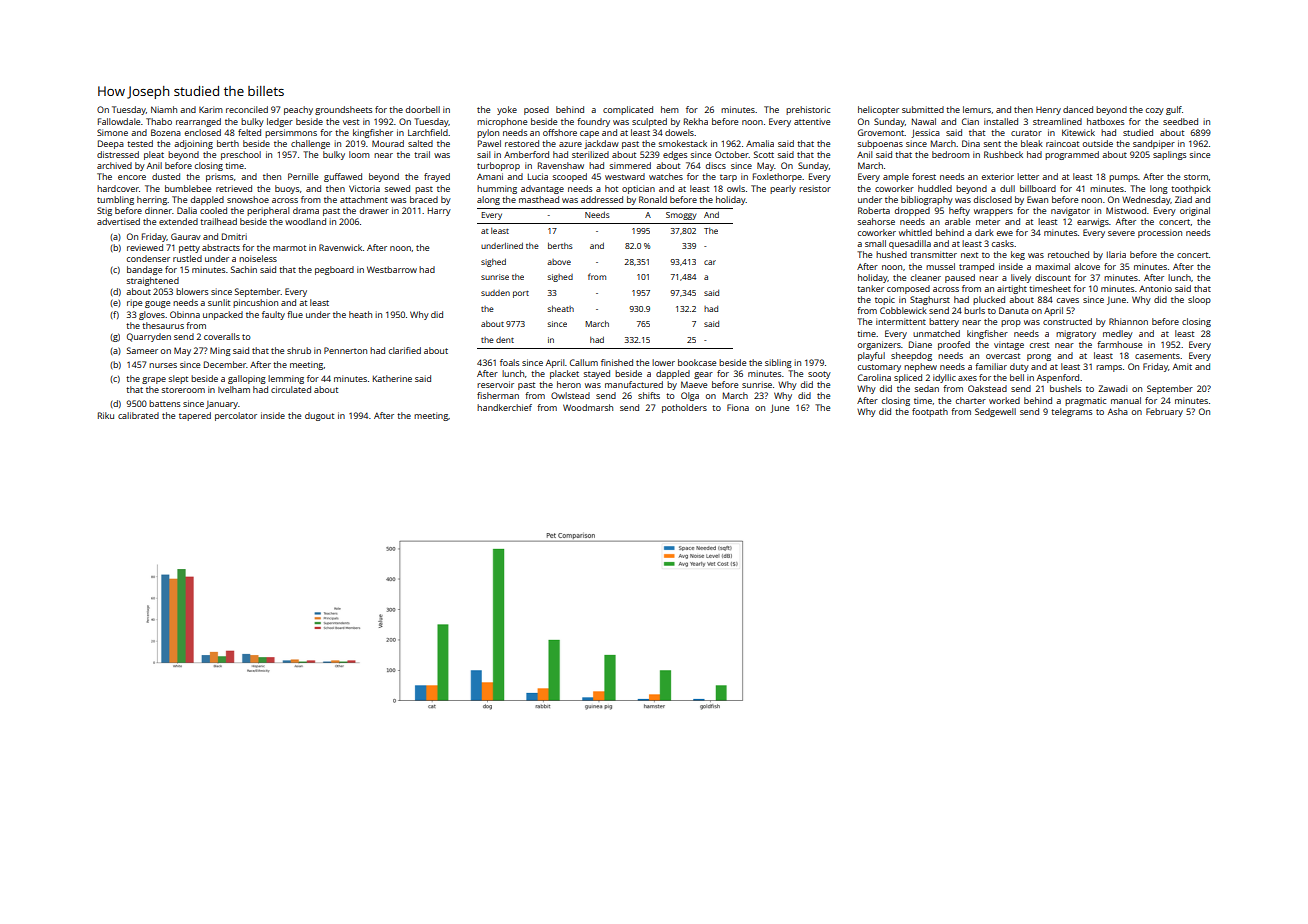 Image resolution: width=1308 pixels, height=924 pixels. What do you see at coordinates (670, 109) in the screenshot?
I see `hem` at bounding box center [670, 109].
